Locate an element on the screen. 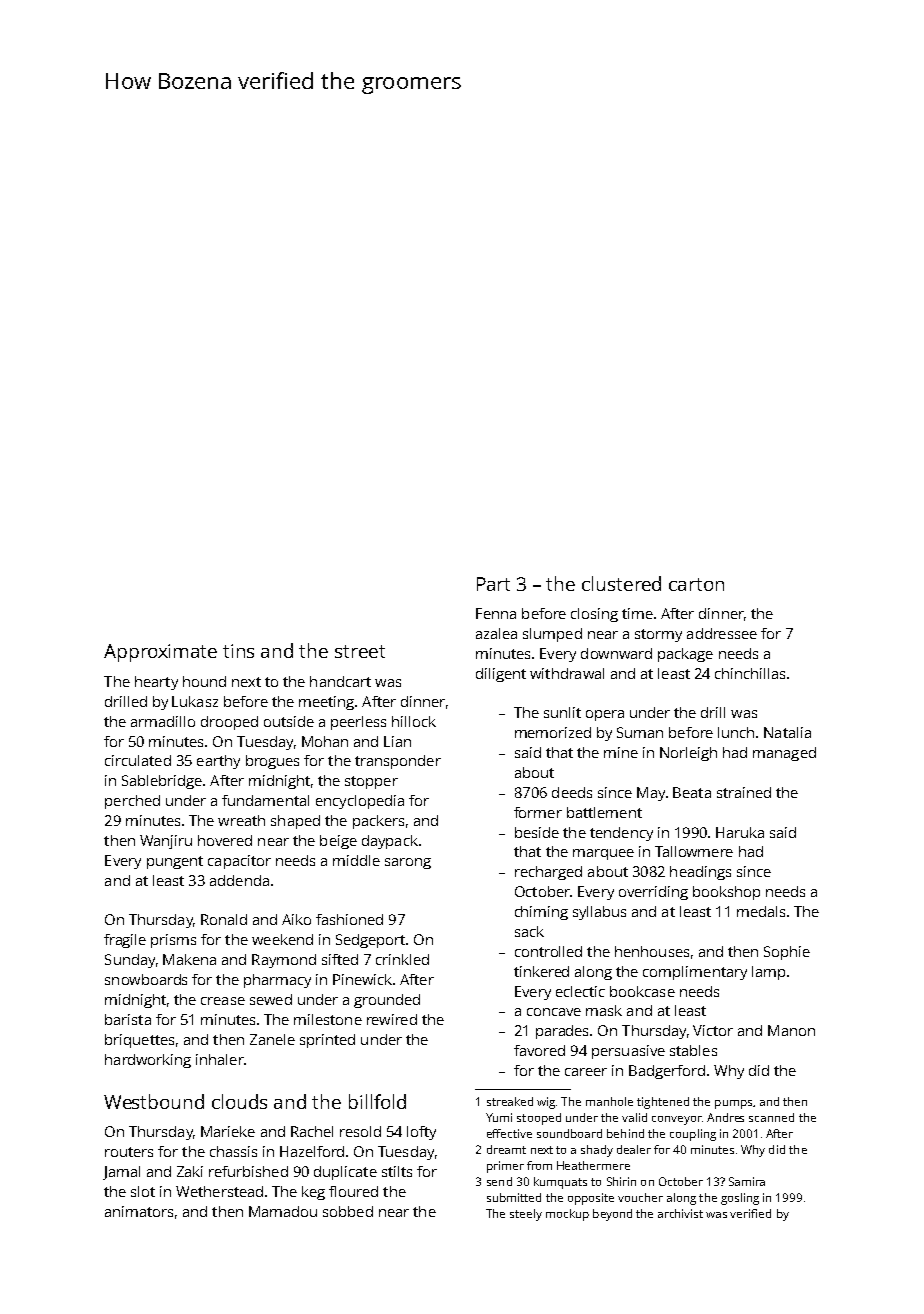  floured is located at coordinates (353, 1191).
